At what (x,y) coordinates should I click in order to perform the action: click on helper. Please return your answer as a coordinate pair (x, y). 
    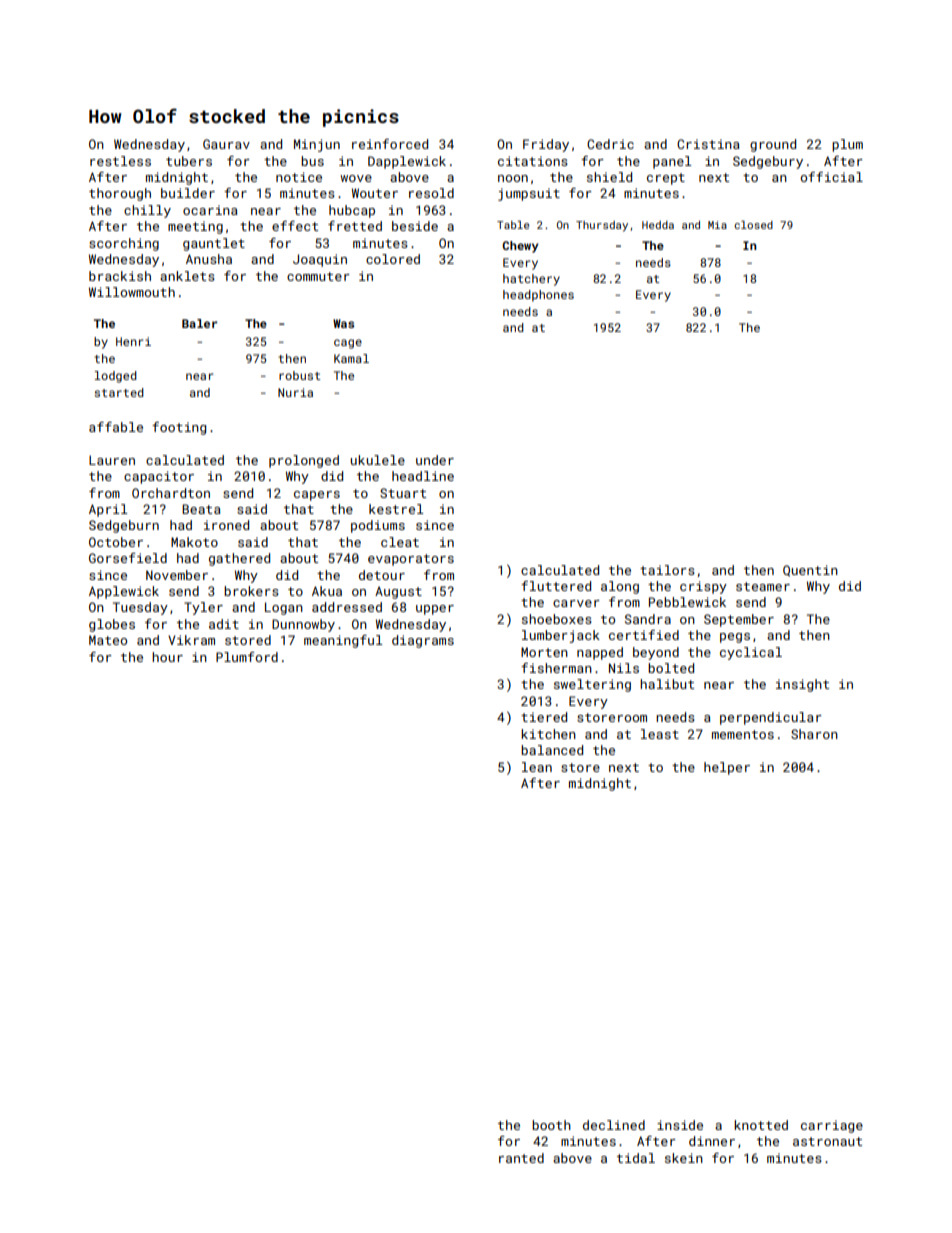
    Looking at the image, I should click on (727, 768).
